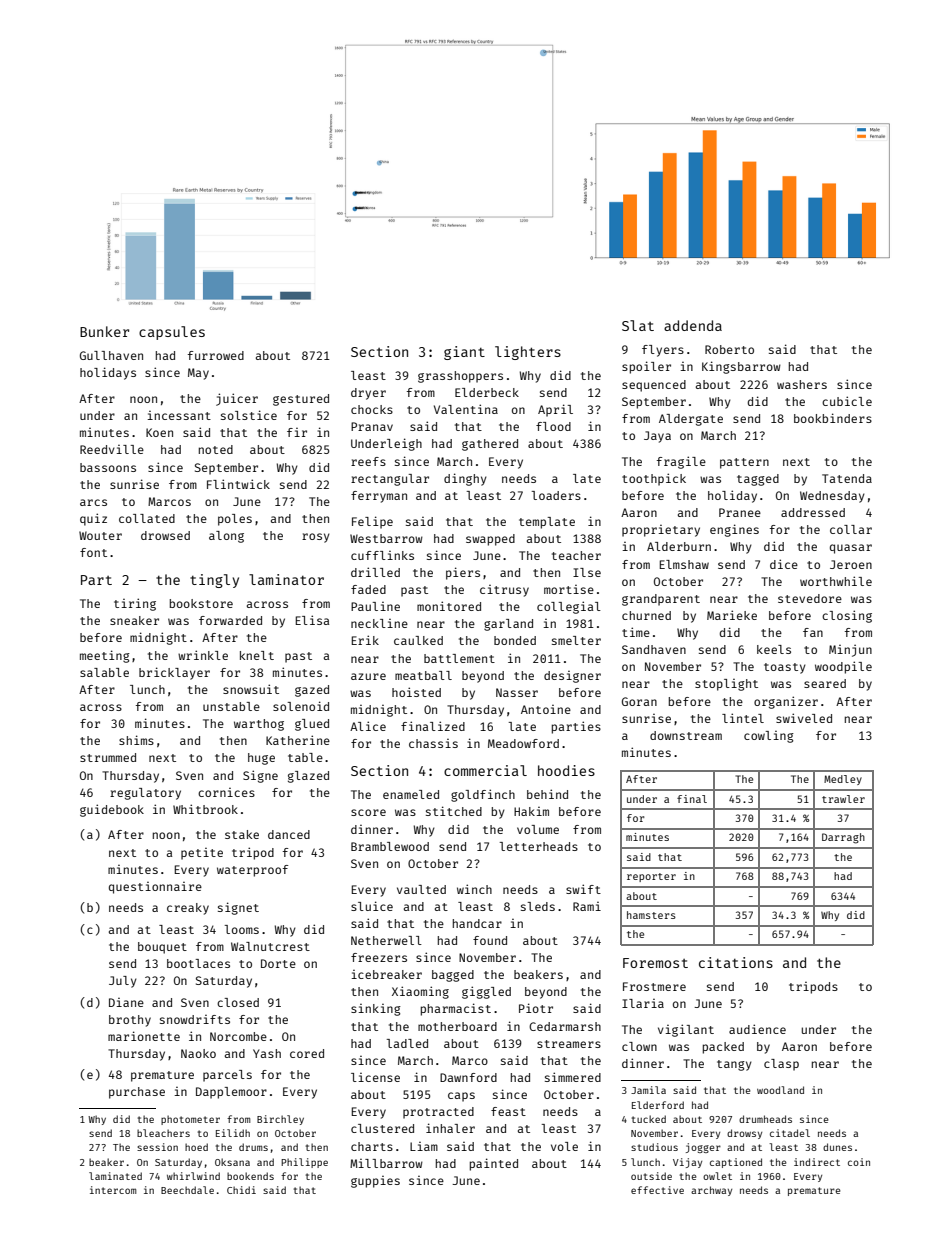  What do you see at coordinates (157, 1147) in the document?
I see `session` at bounding box center [157, 1147].
